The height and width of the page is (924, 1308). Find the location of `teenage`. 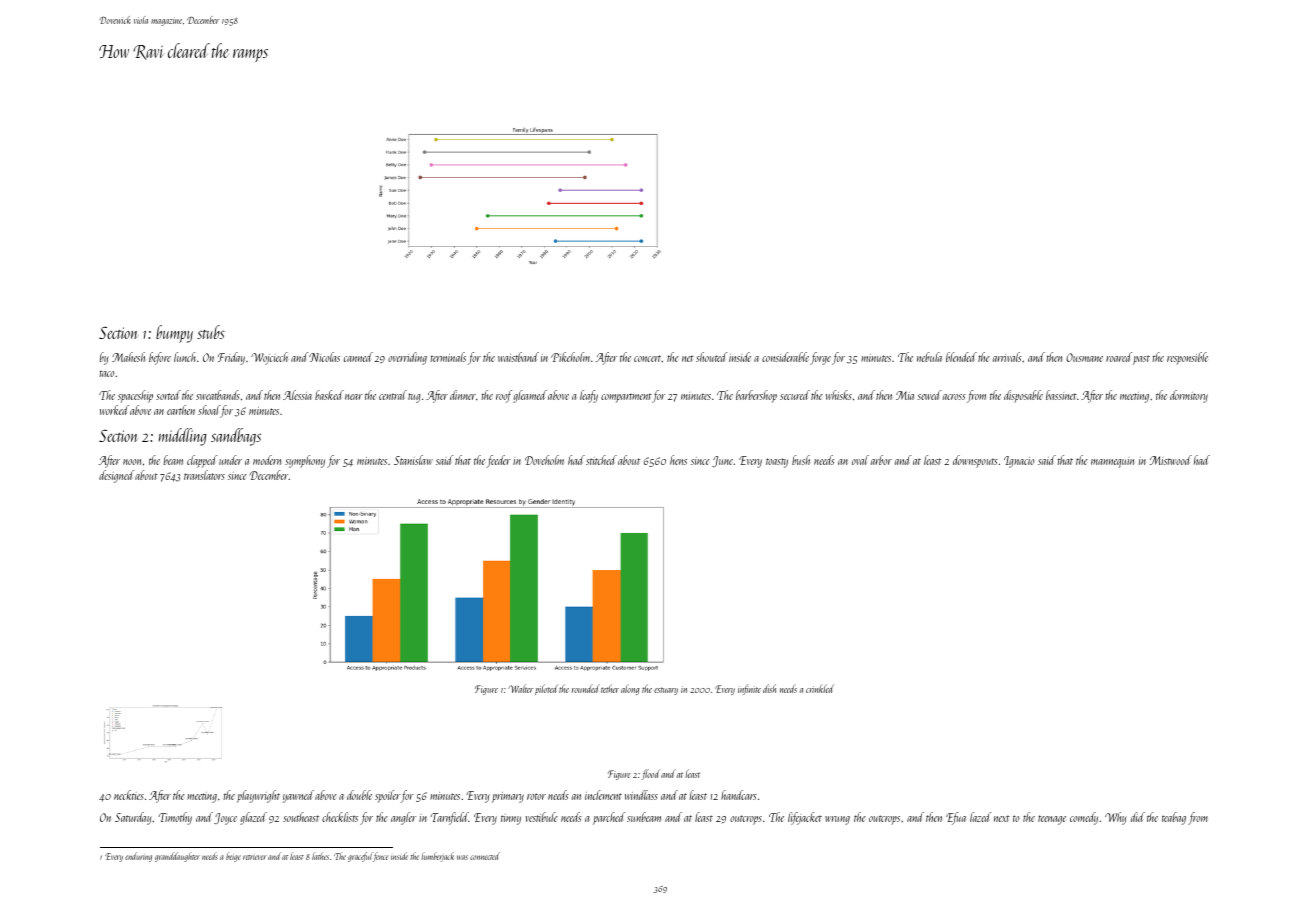

teenage is located at coordinates (1052, 820).
